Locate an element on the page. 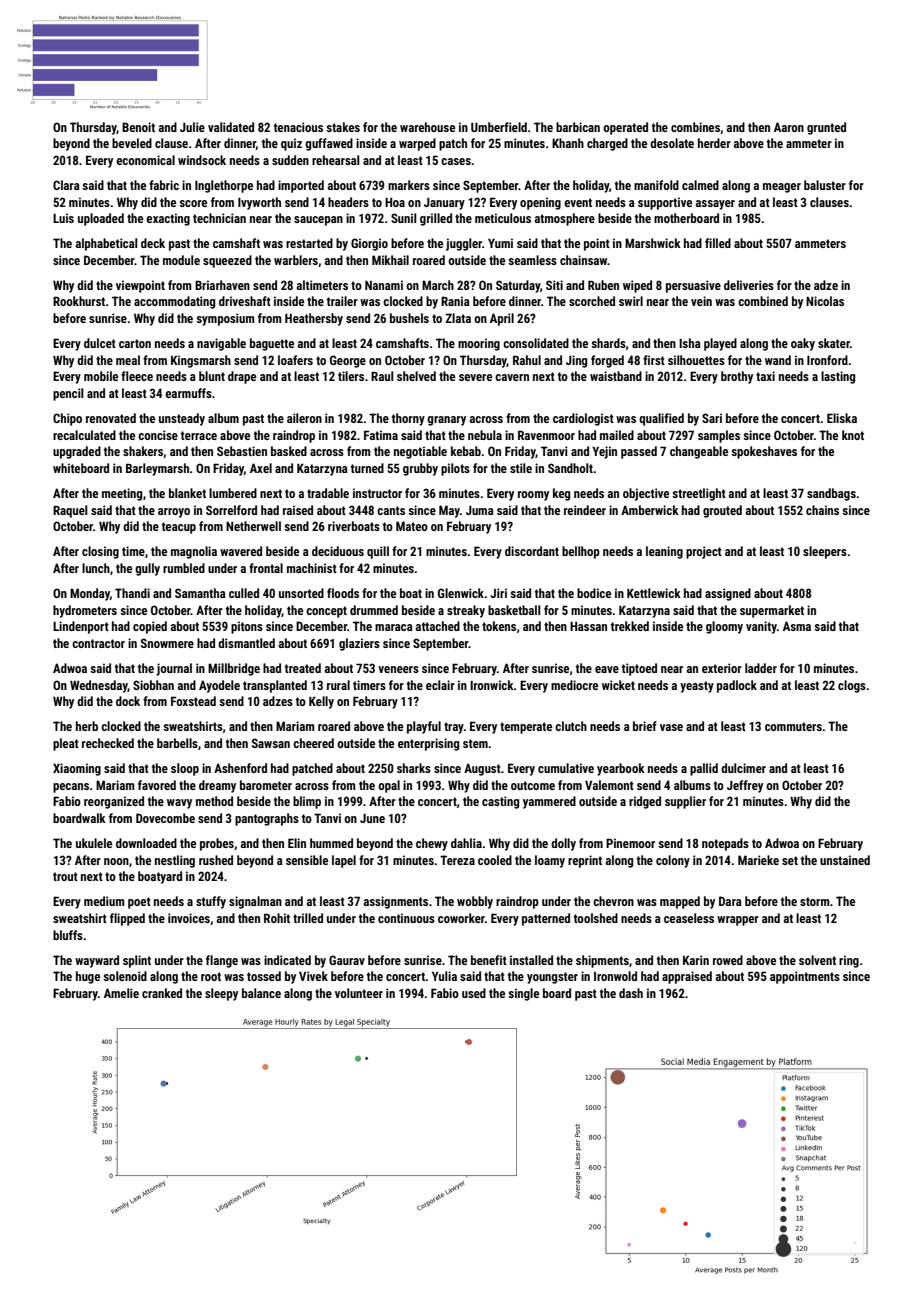 The image size is (924, 1308). Yulia is located at coordinates (444, 976).
